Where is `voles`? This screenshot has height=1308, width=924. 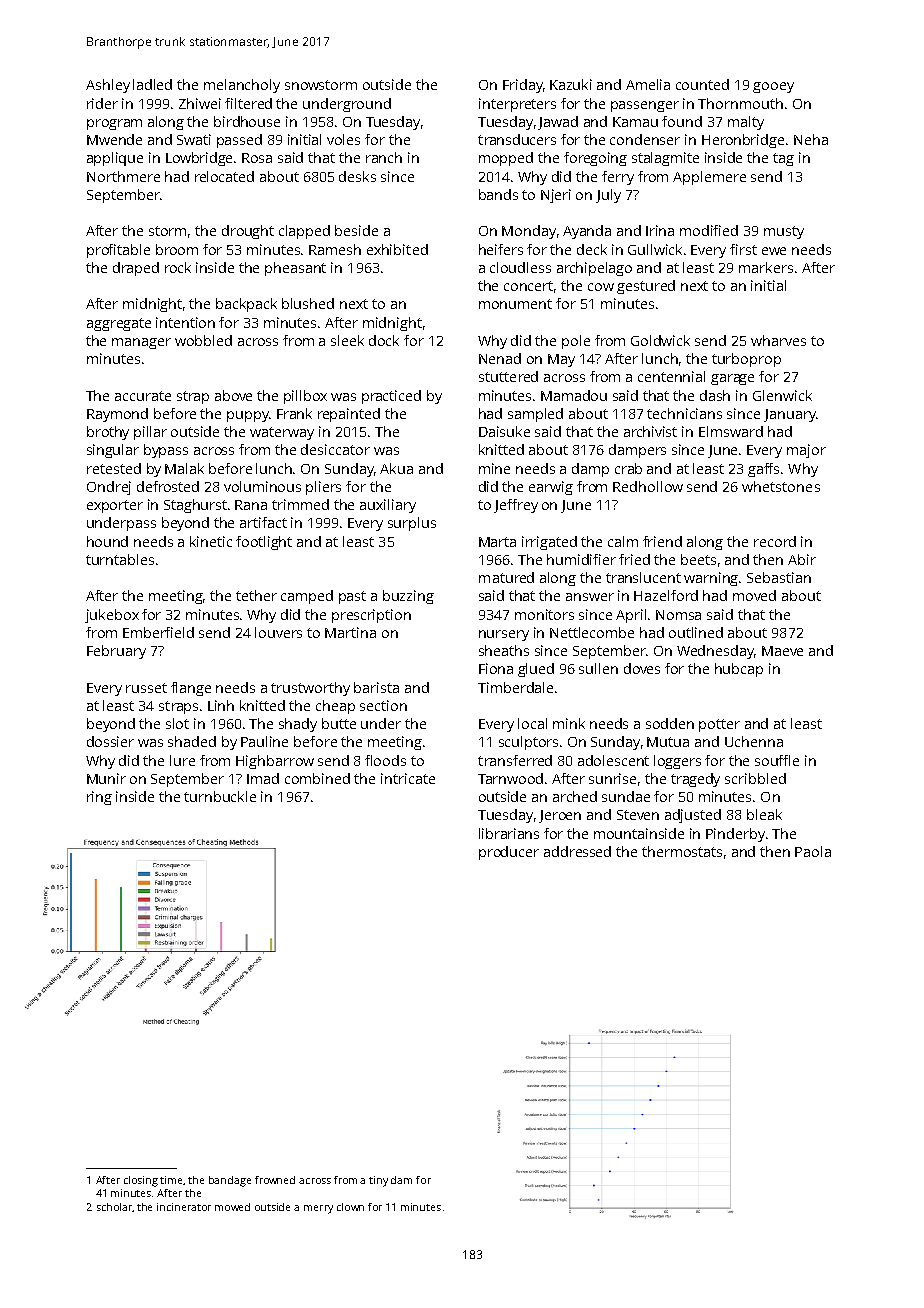
voles is located at coordinates (343, 139).
